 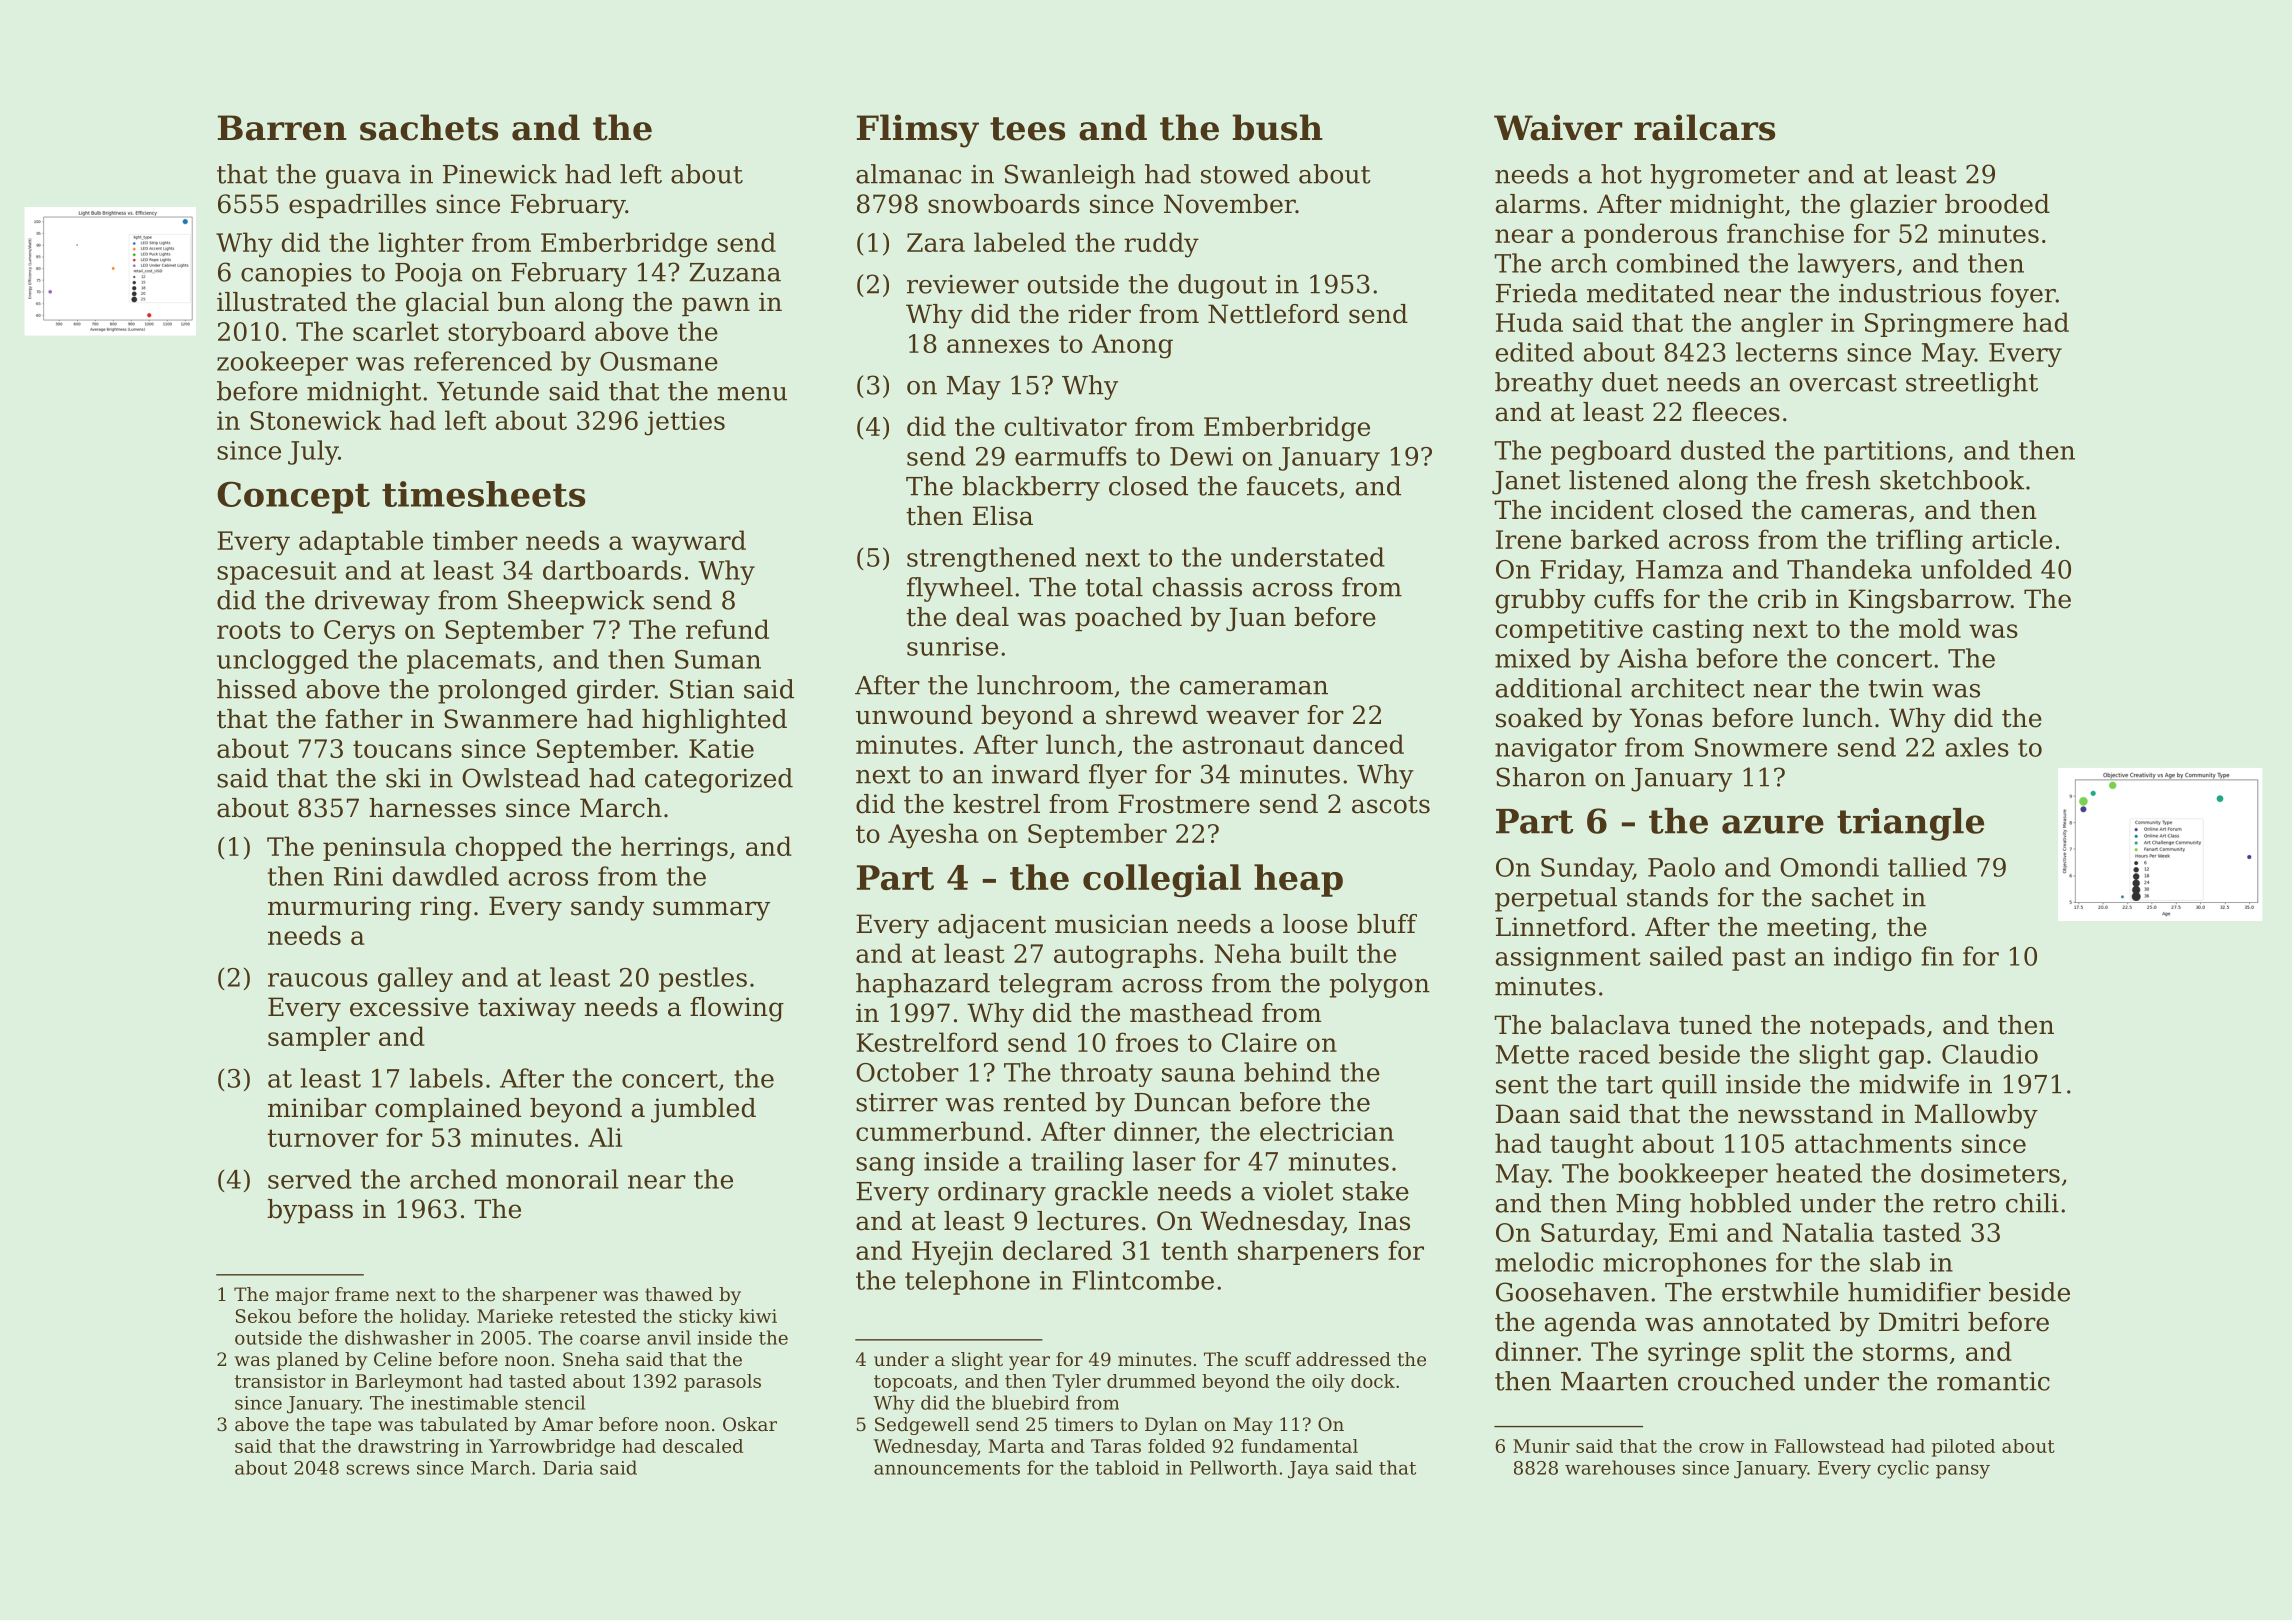 What do you see at coordinates (1540, 601) in the screenshot?
I see `grubby` at bounding box center [1540, 601].
